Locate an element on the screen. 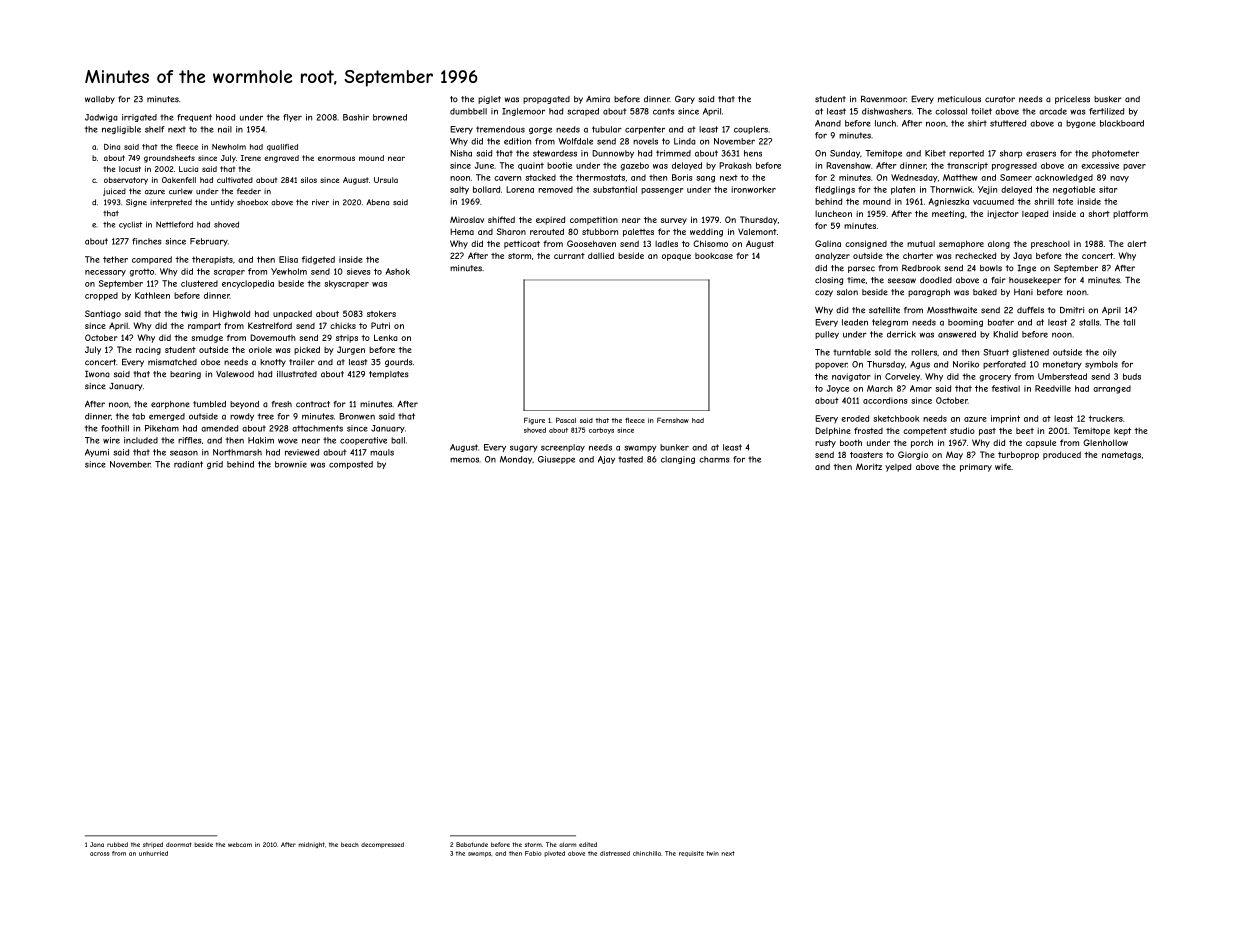  twin is located at coordinates (712, 853).
